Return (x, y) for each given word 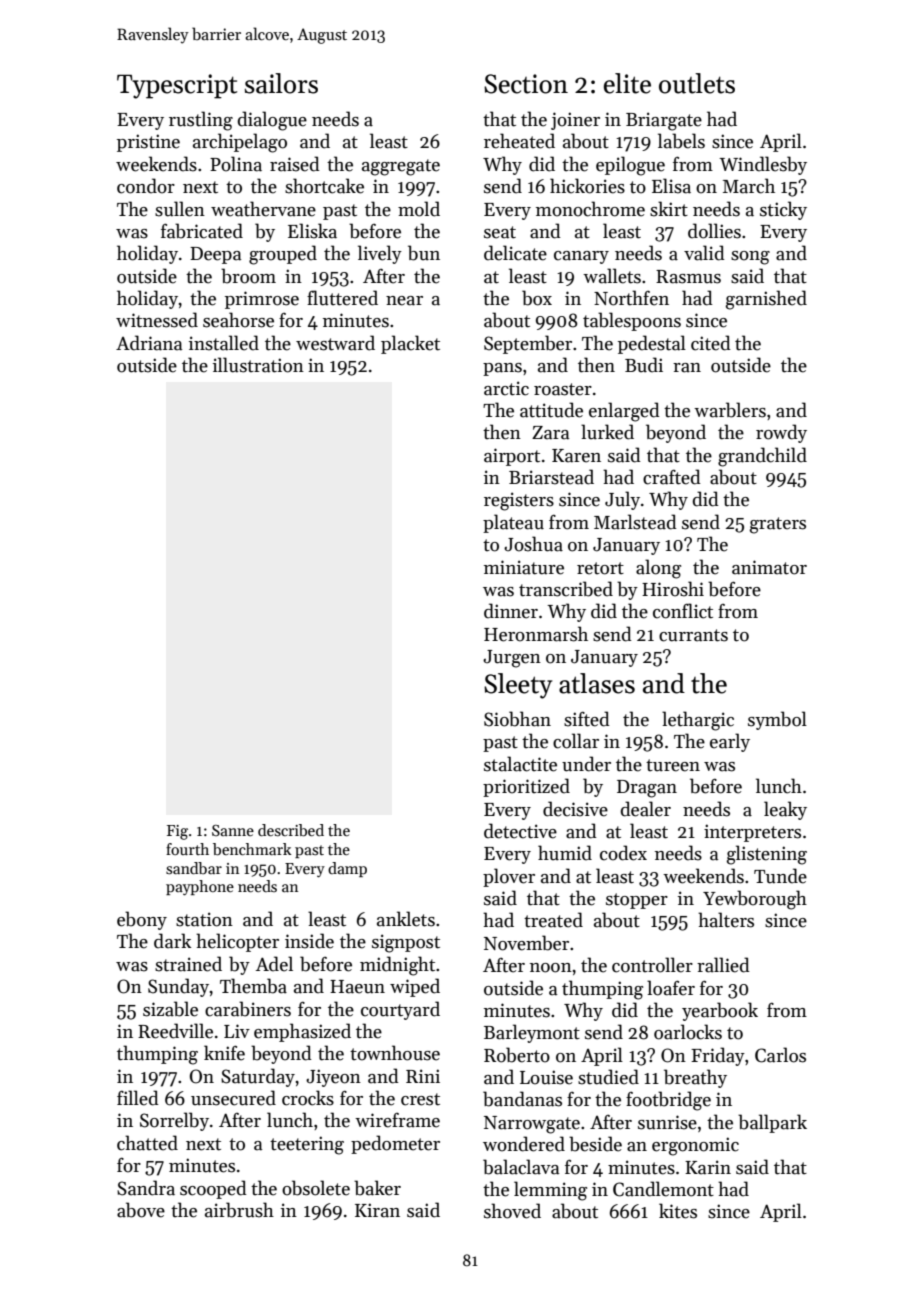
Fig (177, 832)
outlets (697, 83)
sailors (281, 83)
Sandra (146, 1188)
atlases (597, 683)
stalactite (520, 764)
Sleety (518, 686)
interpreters (752, 833)
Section (526, 84)
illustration (258, 365)
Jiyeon (333, 1078)
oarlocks (688, 1032)
